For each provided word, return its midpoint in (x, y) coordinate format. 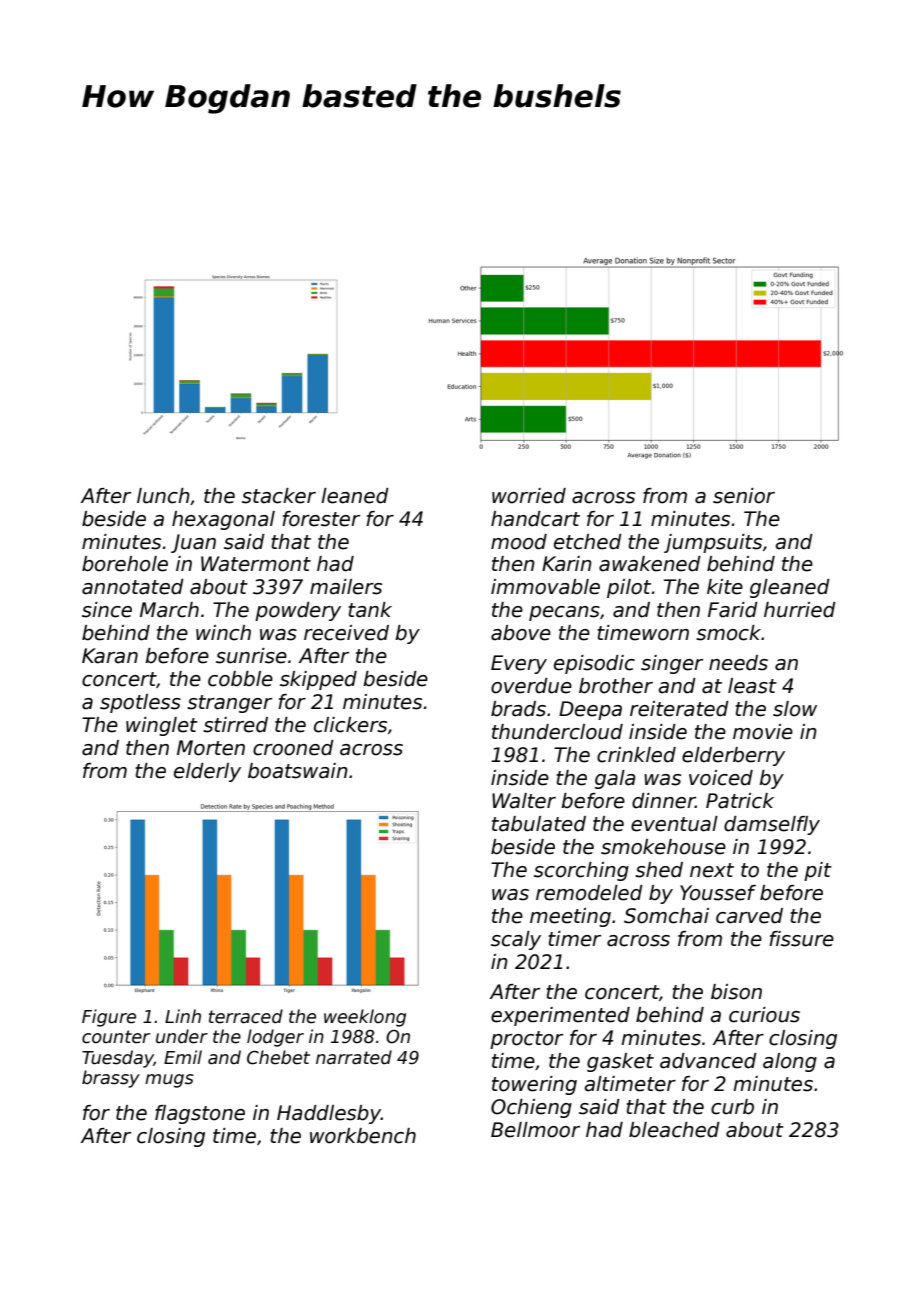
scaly (516, 940)
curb (732, 1107)
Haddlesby (329, 1114)
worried (529, 496)
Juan (193, 543)
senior (744, 496)
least (752, 686)
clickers (350, 725)
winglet (162, 726)
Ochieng (531, 1108)
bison (736, 992)
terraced (246, 1016)
